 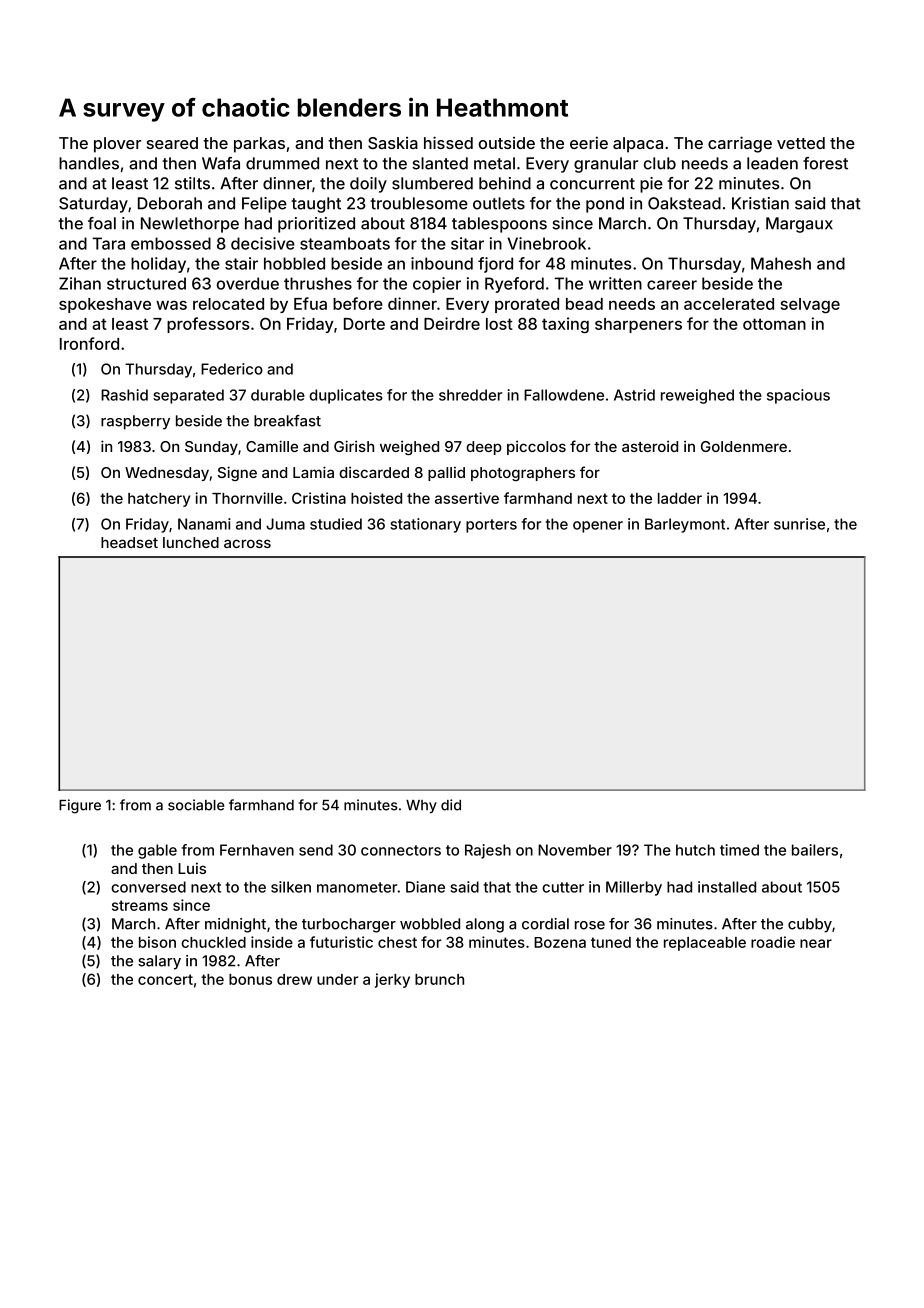 What do you see at coordinates (159, 962) in the screenshot?
I see `salary` at bounding box center [159, 962].
